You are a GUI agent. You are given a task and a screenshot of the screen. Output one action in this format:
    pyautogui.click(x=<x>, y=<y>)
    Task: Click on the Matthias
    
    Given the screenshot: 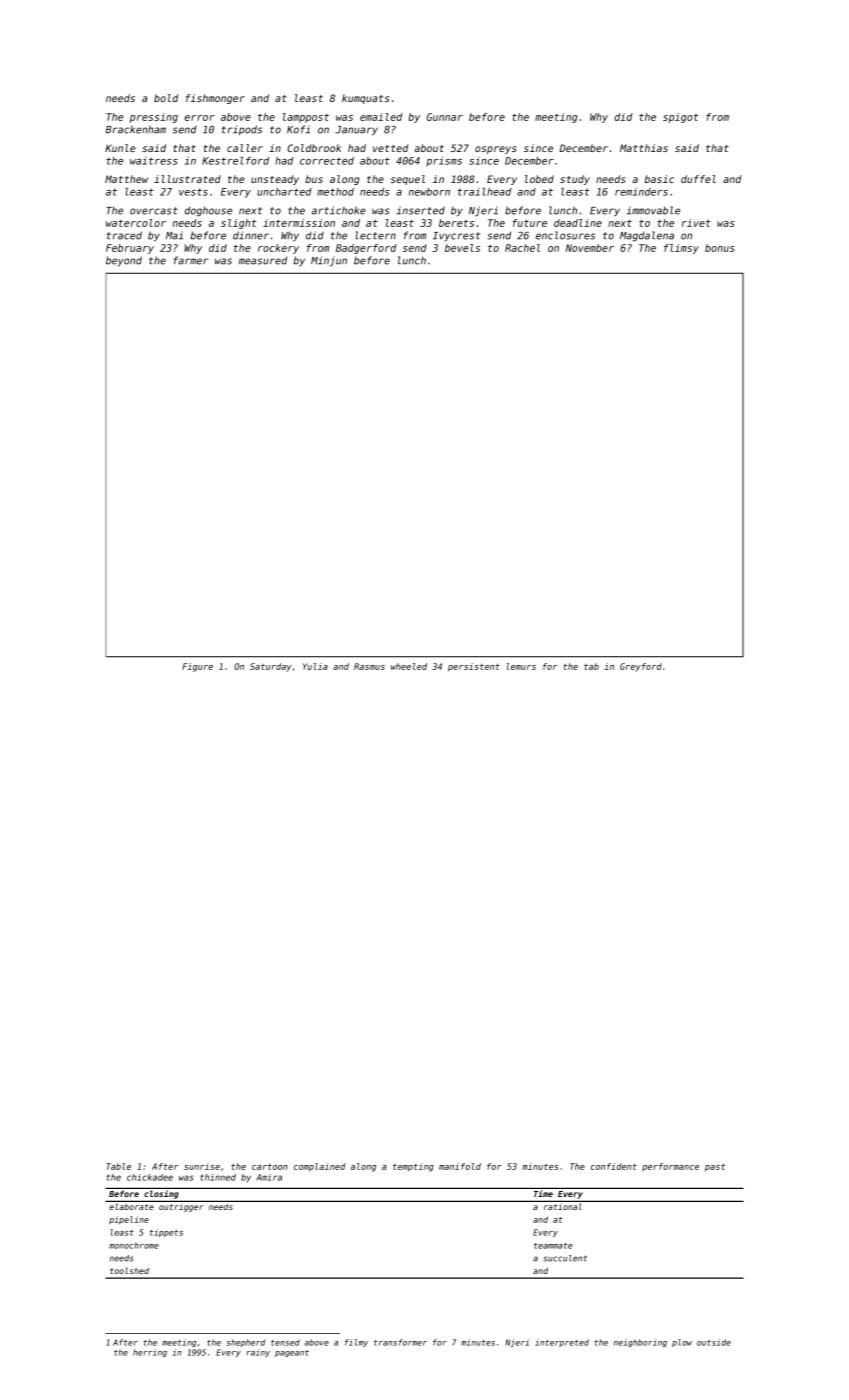 What is the action you would take?
    pyautogui.click(x=644, y=148)
